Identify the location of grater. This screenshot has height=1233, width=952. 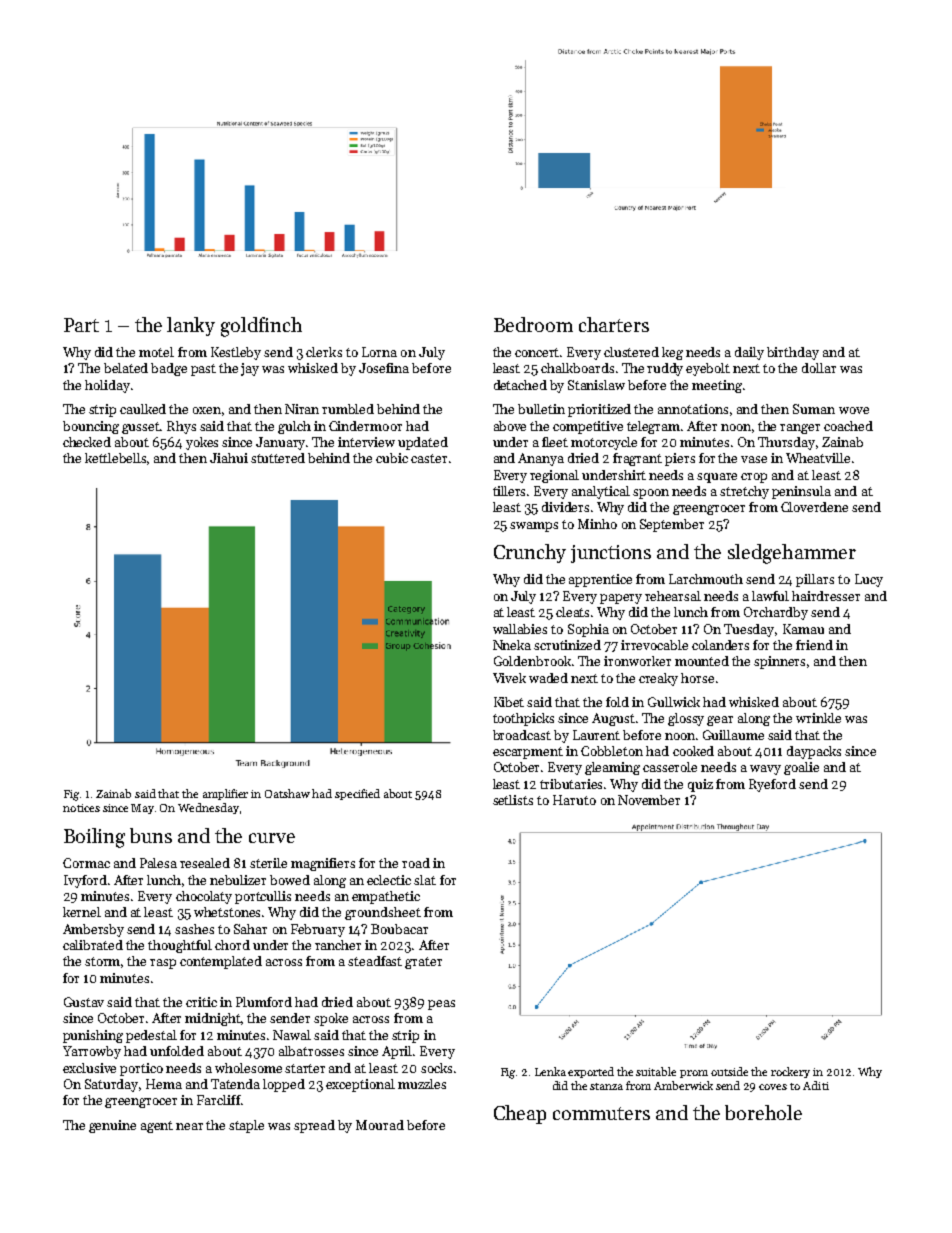
(423, 963).
